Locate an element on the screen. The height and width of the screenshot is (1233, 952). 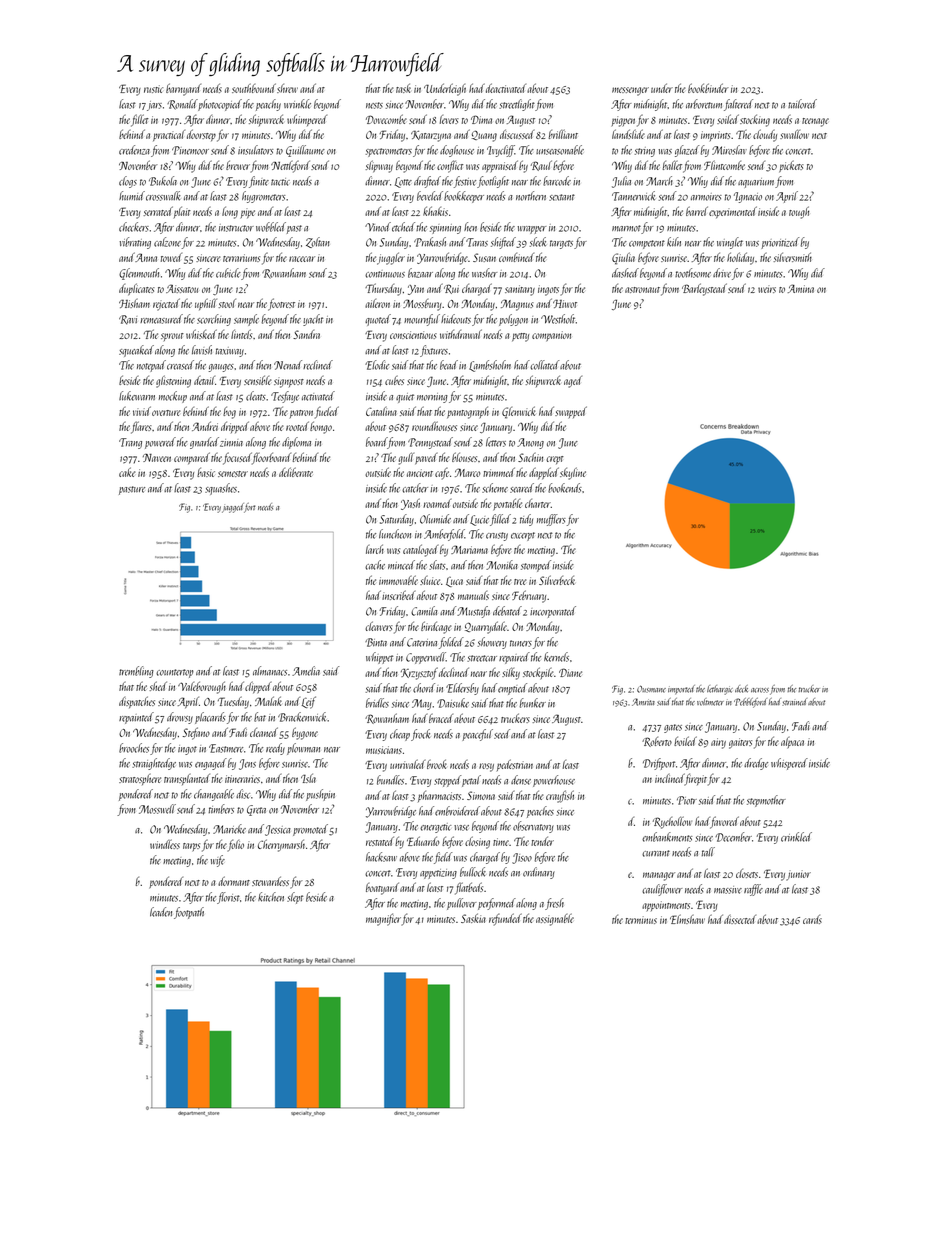
brilliant is located at coordinates (563, 134).
